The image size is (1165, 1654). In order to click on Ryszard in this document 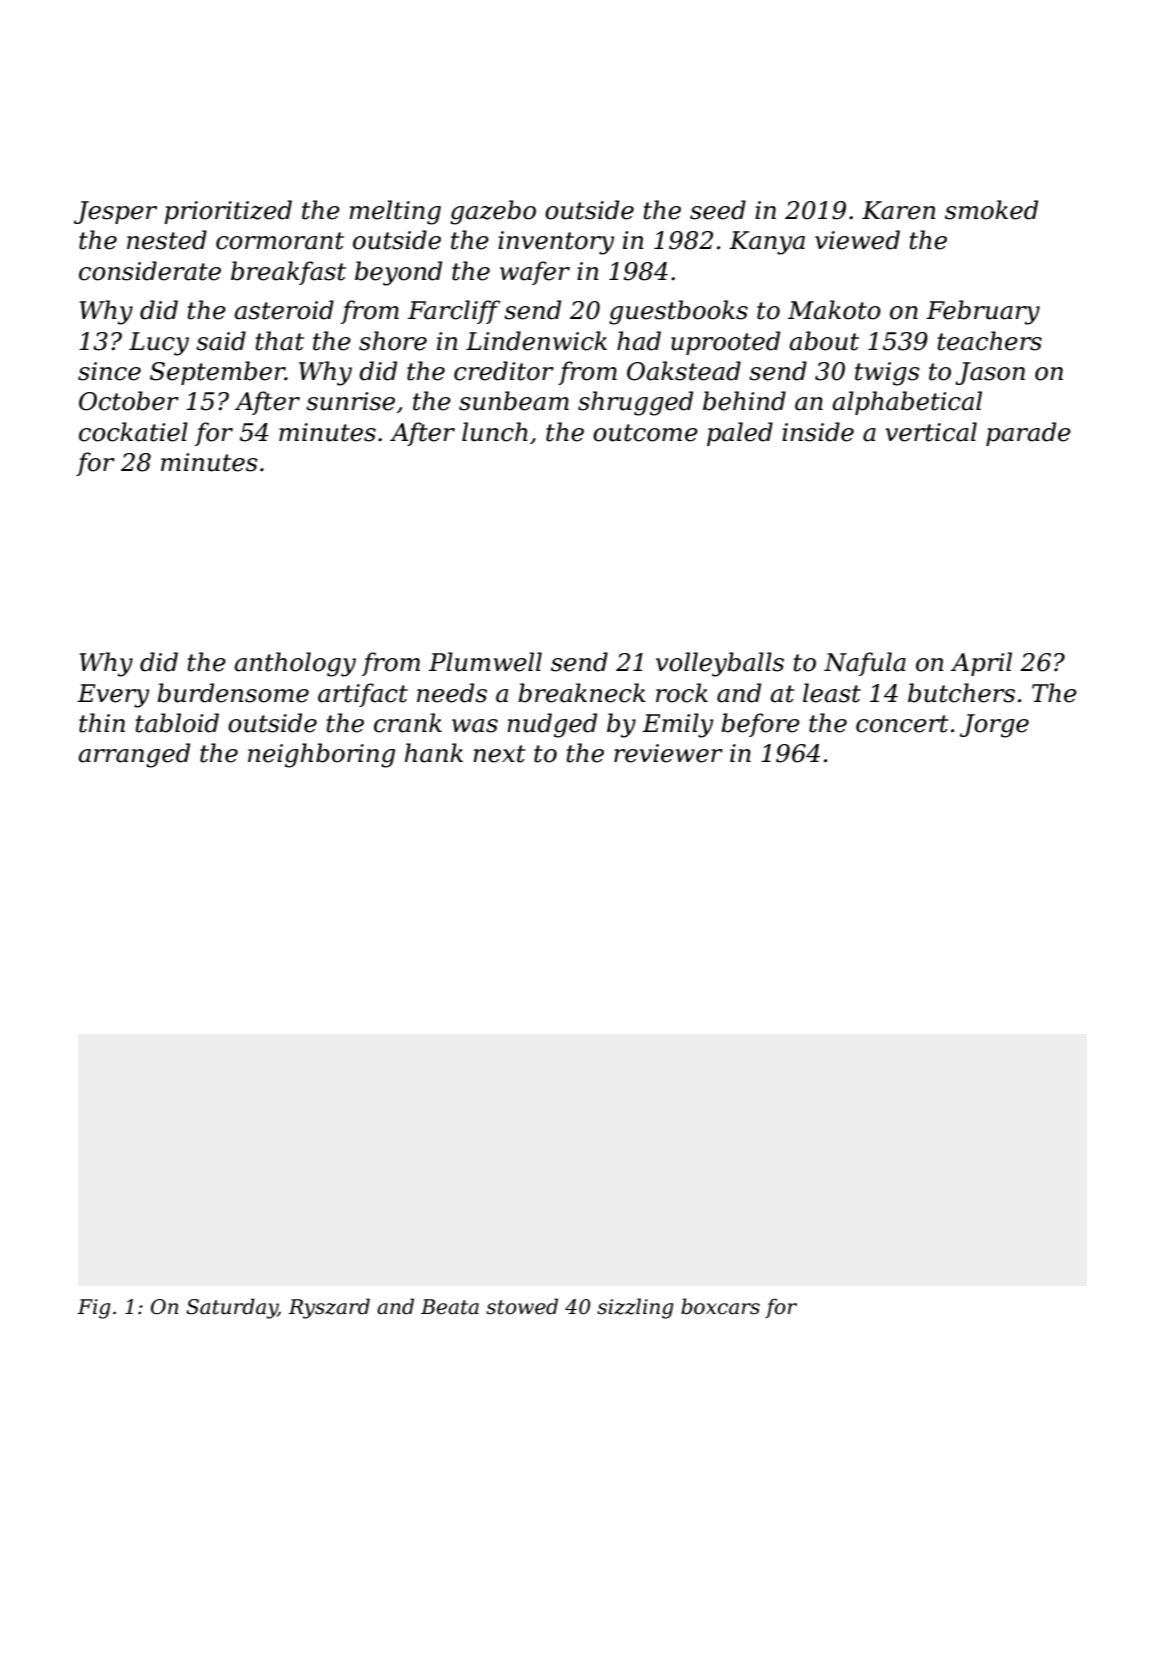, I will do `click(329, 1308)`.
